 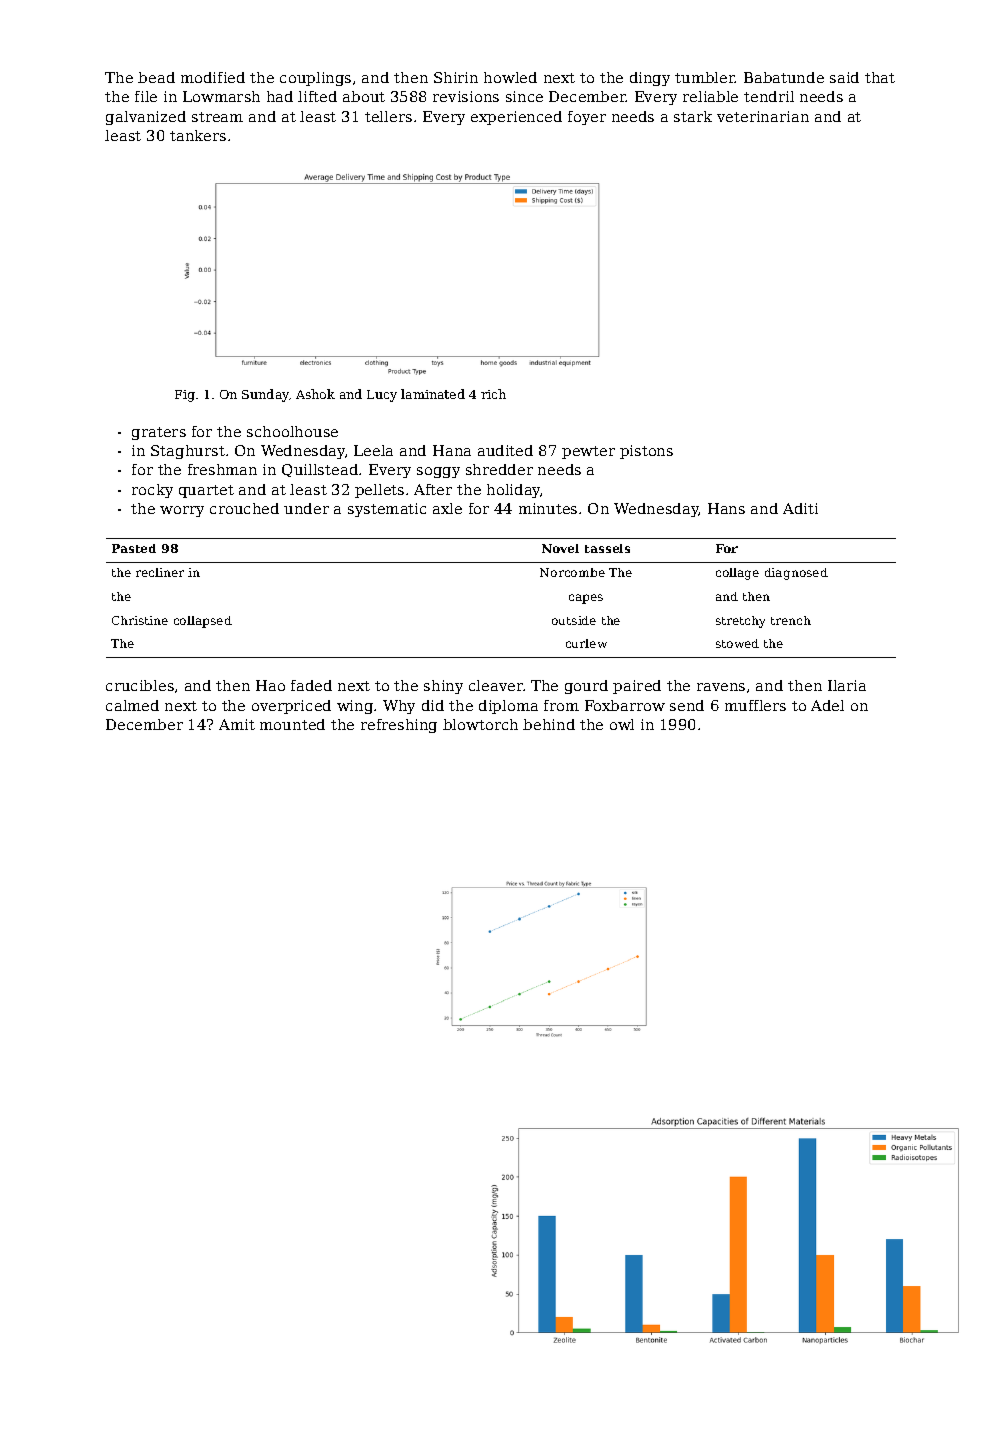 What do you see at coordinates (132, 705) in the document?
I see `calmed` at bounding box center [132, 705].
